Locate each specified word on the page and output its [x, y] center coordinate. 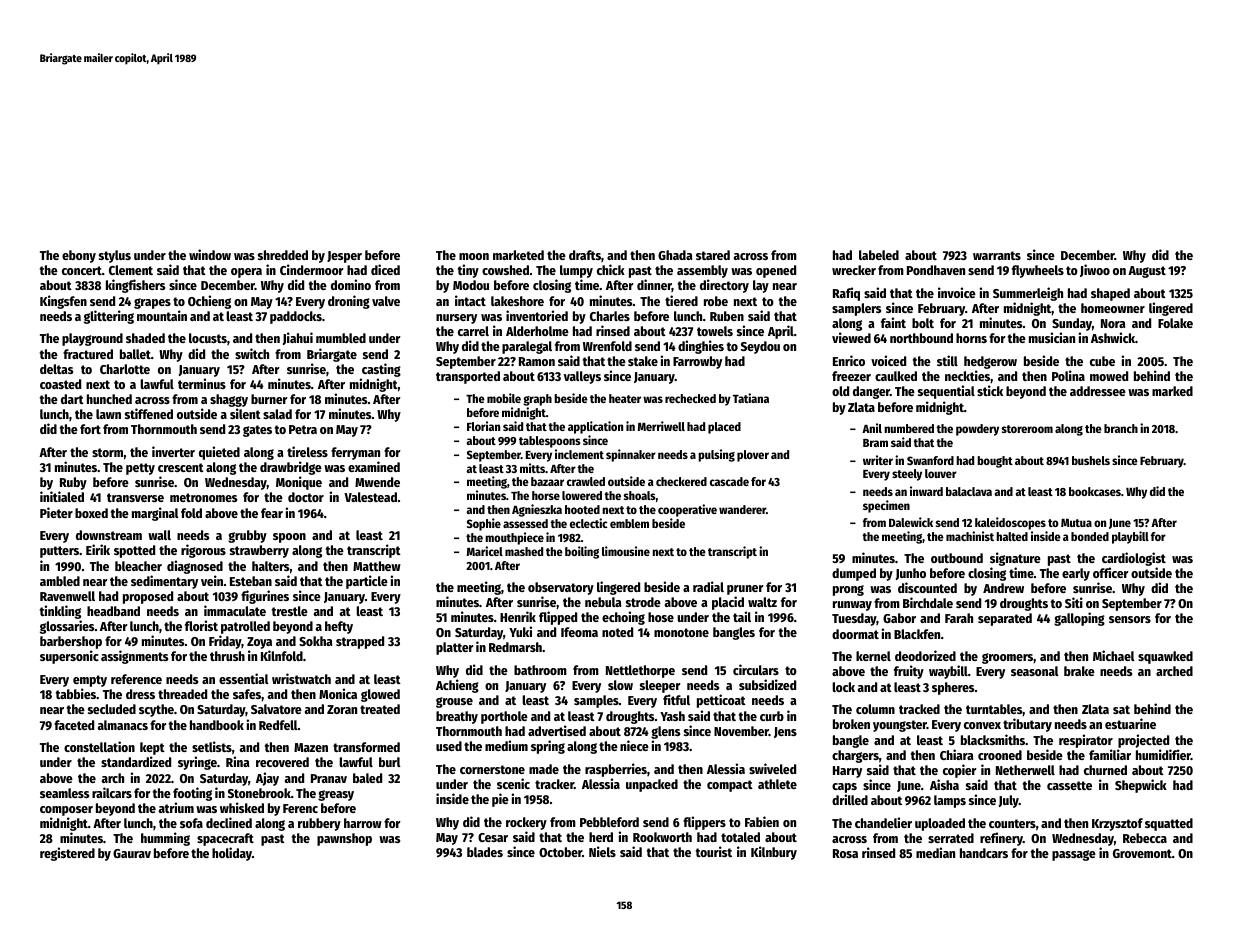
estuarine [1130, 723]
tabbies [76, 693]
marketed [518, 255]
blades [485, 852]
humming [165, 839]
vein [212, 580]
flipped [558, 618]
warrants [997, 255]
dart [72, 399]
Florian [483, 426]
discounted [927, 587]
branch [1121, 428]
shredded [283, 255]
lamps [950, 801]
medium [506, 745]
